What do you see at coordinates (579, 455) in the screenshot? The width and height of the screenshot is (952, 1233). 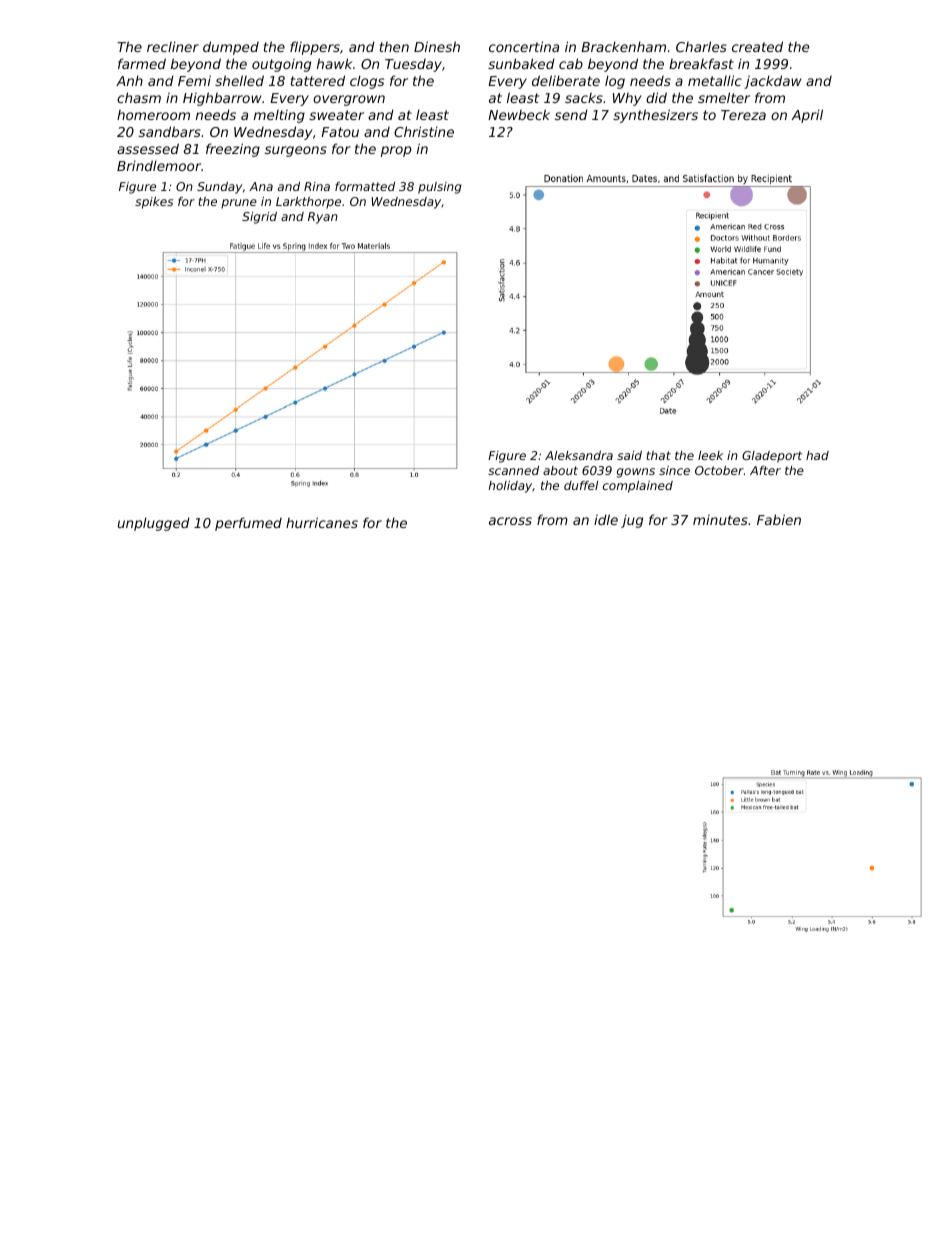 I see `Aleksandra` at bounding box center [579, 455].
